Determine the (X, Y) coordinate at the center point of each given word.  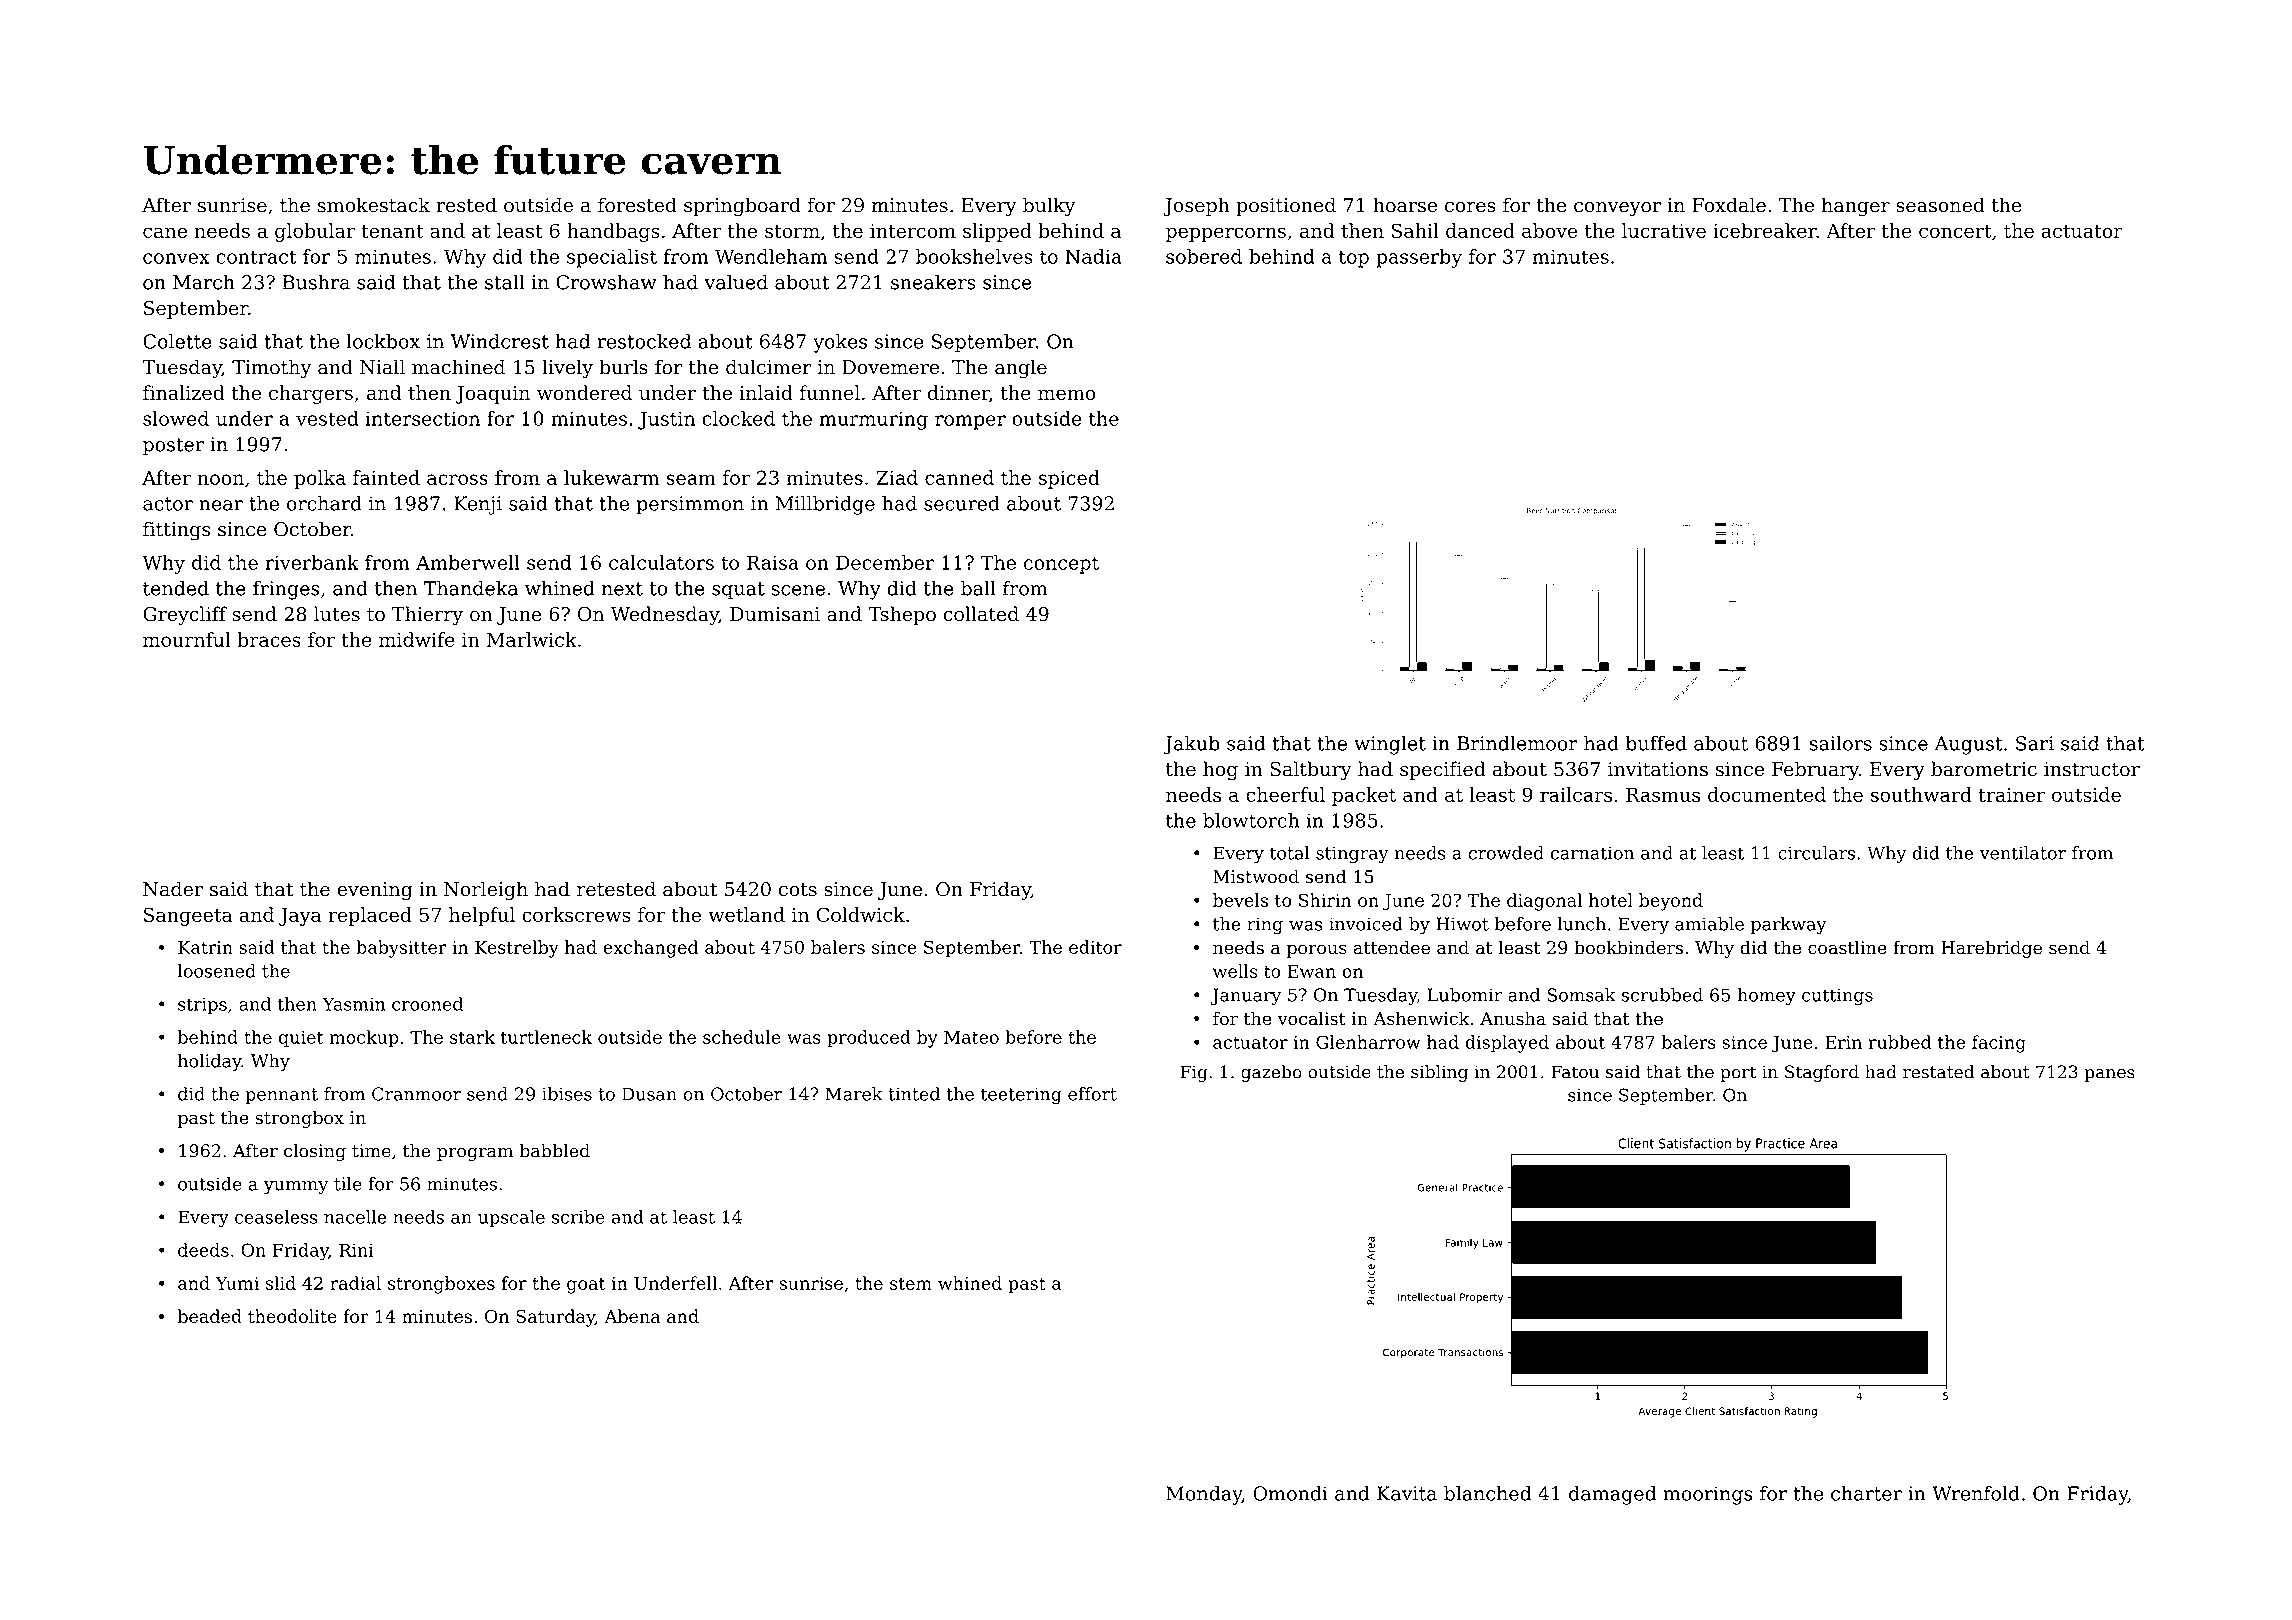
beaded (210, 1316)
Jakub (1191, 745)
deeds (203, 1250)
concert (1955, 231)
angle (1021, 369)
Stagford (1822, 1073)
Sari (2035, 743)
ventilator (2022, 853)
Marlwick (532, 639)
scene (798, 590)
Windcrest (500, 341)
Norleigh (486, 891)
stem (911, 1283)
